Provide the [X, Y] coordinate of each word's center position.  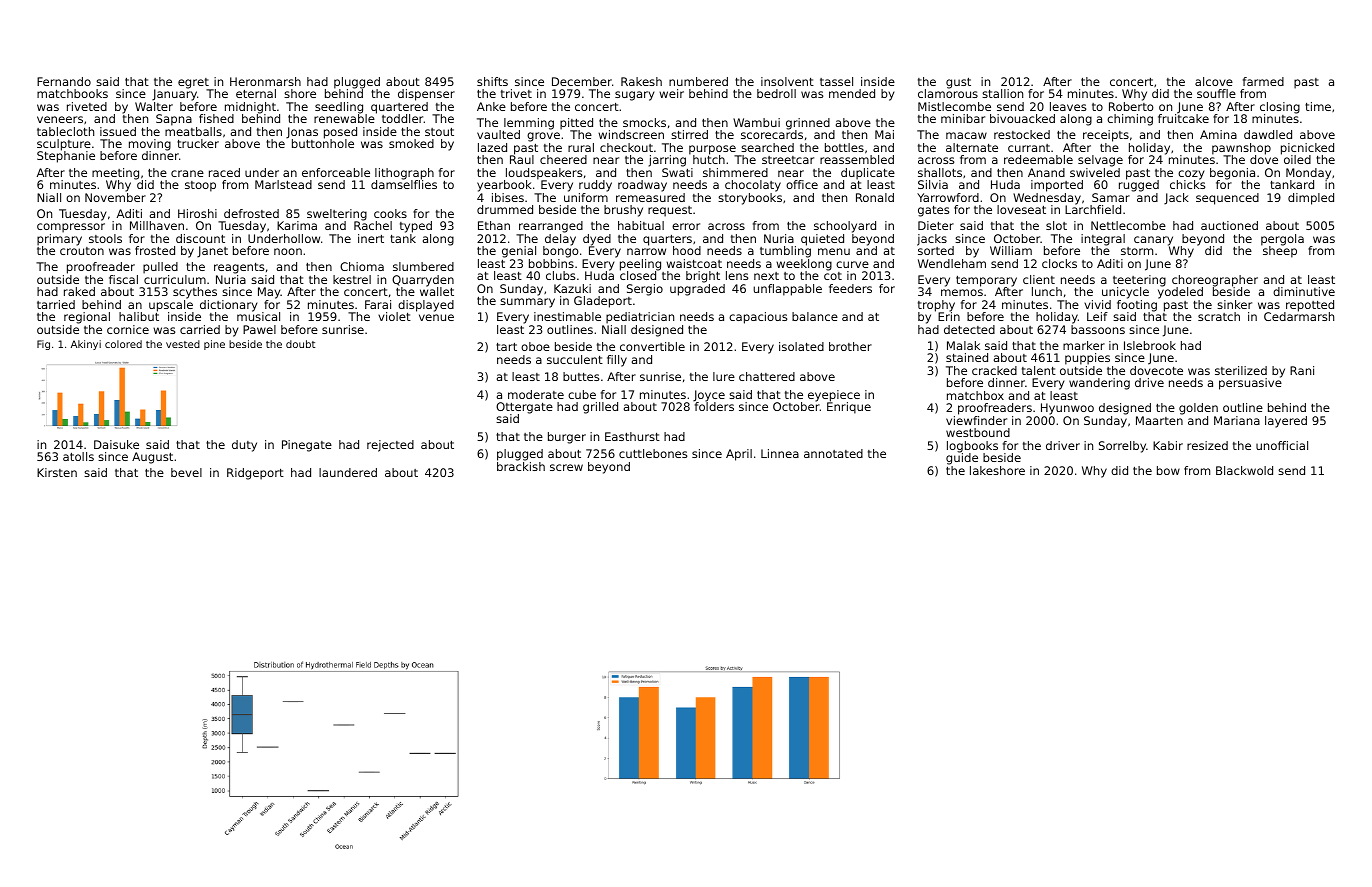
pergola [1282, 240]
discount [200, 238]
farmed [1263, 81]
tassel [836, 81]
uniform [586, 197]
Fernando [64, 81]
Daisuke [116, 444]
